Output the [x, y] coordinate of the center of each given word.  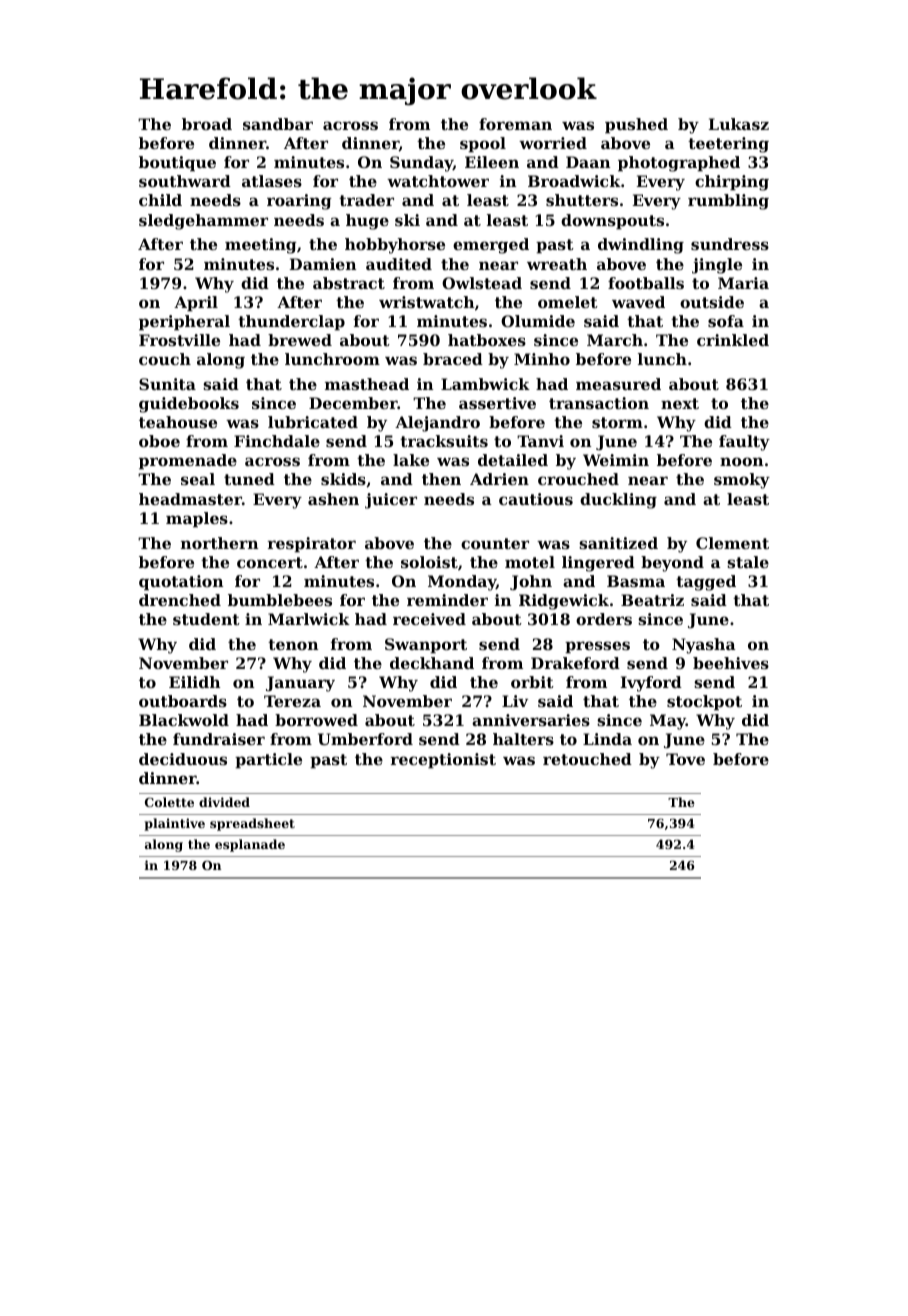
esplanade [250, 845]
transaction [599, 403]
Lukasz [739, 124]
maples [197, 520]
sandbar [278, 124]
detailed [513, 460]
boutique [177, 164]
